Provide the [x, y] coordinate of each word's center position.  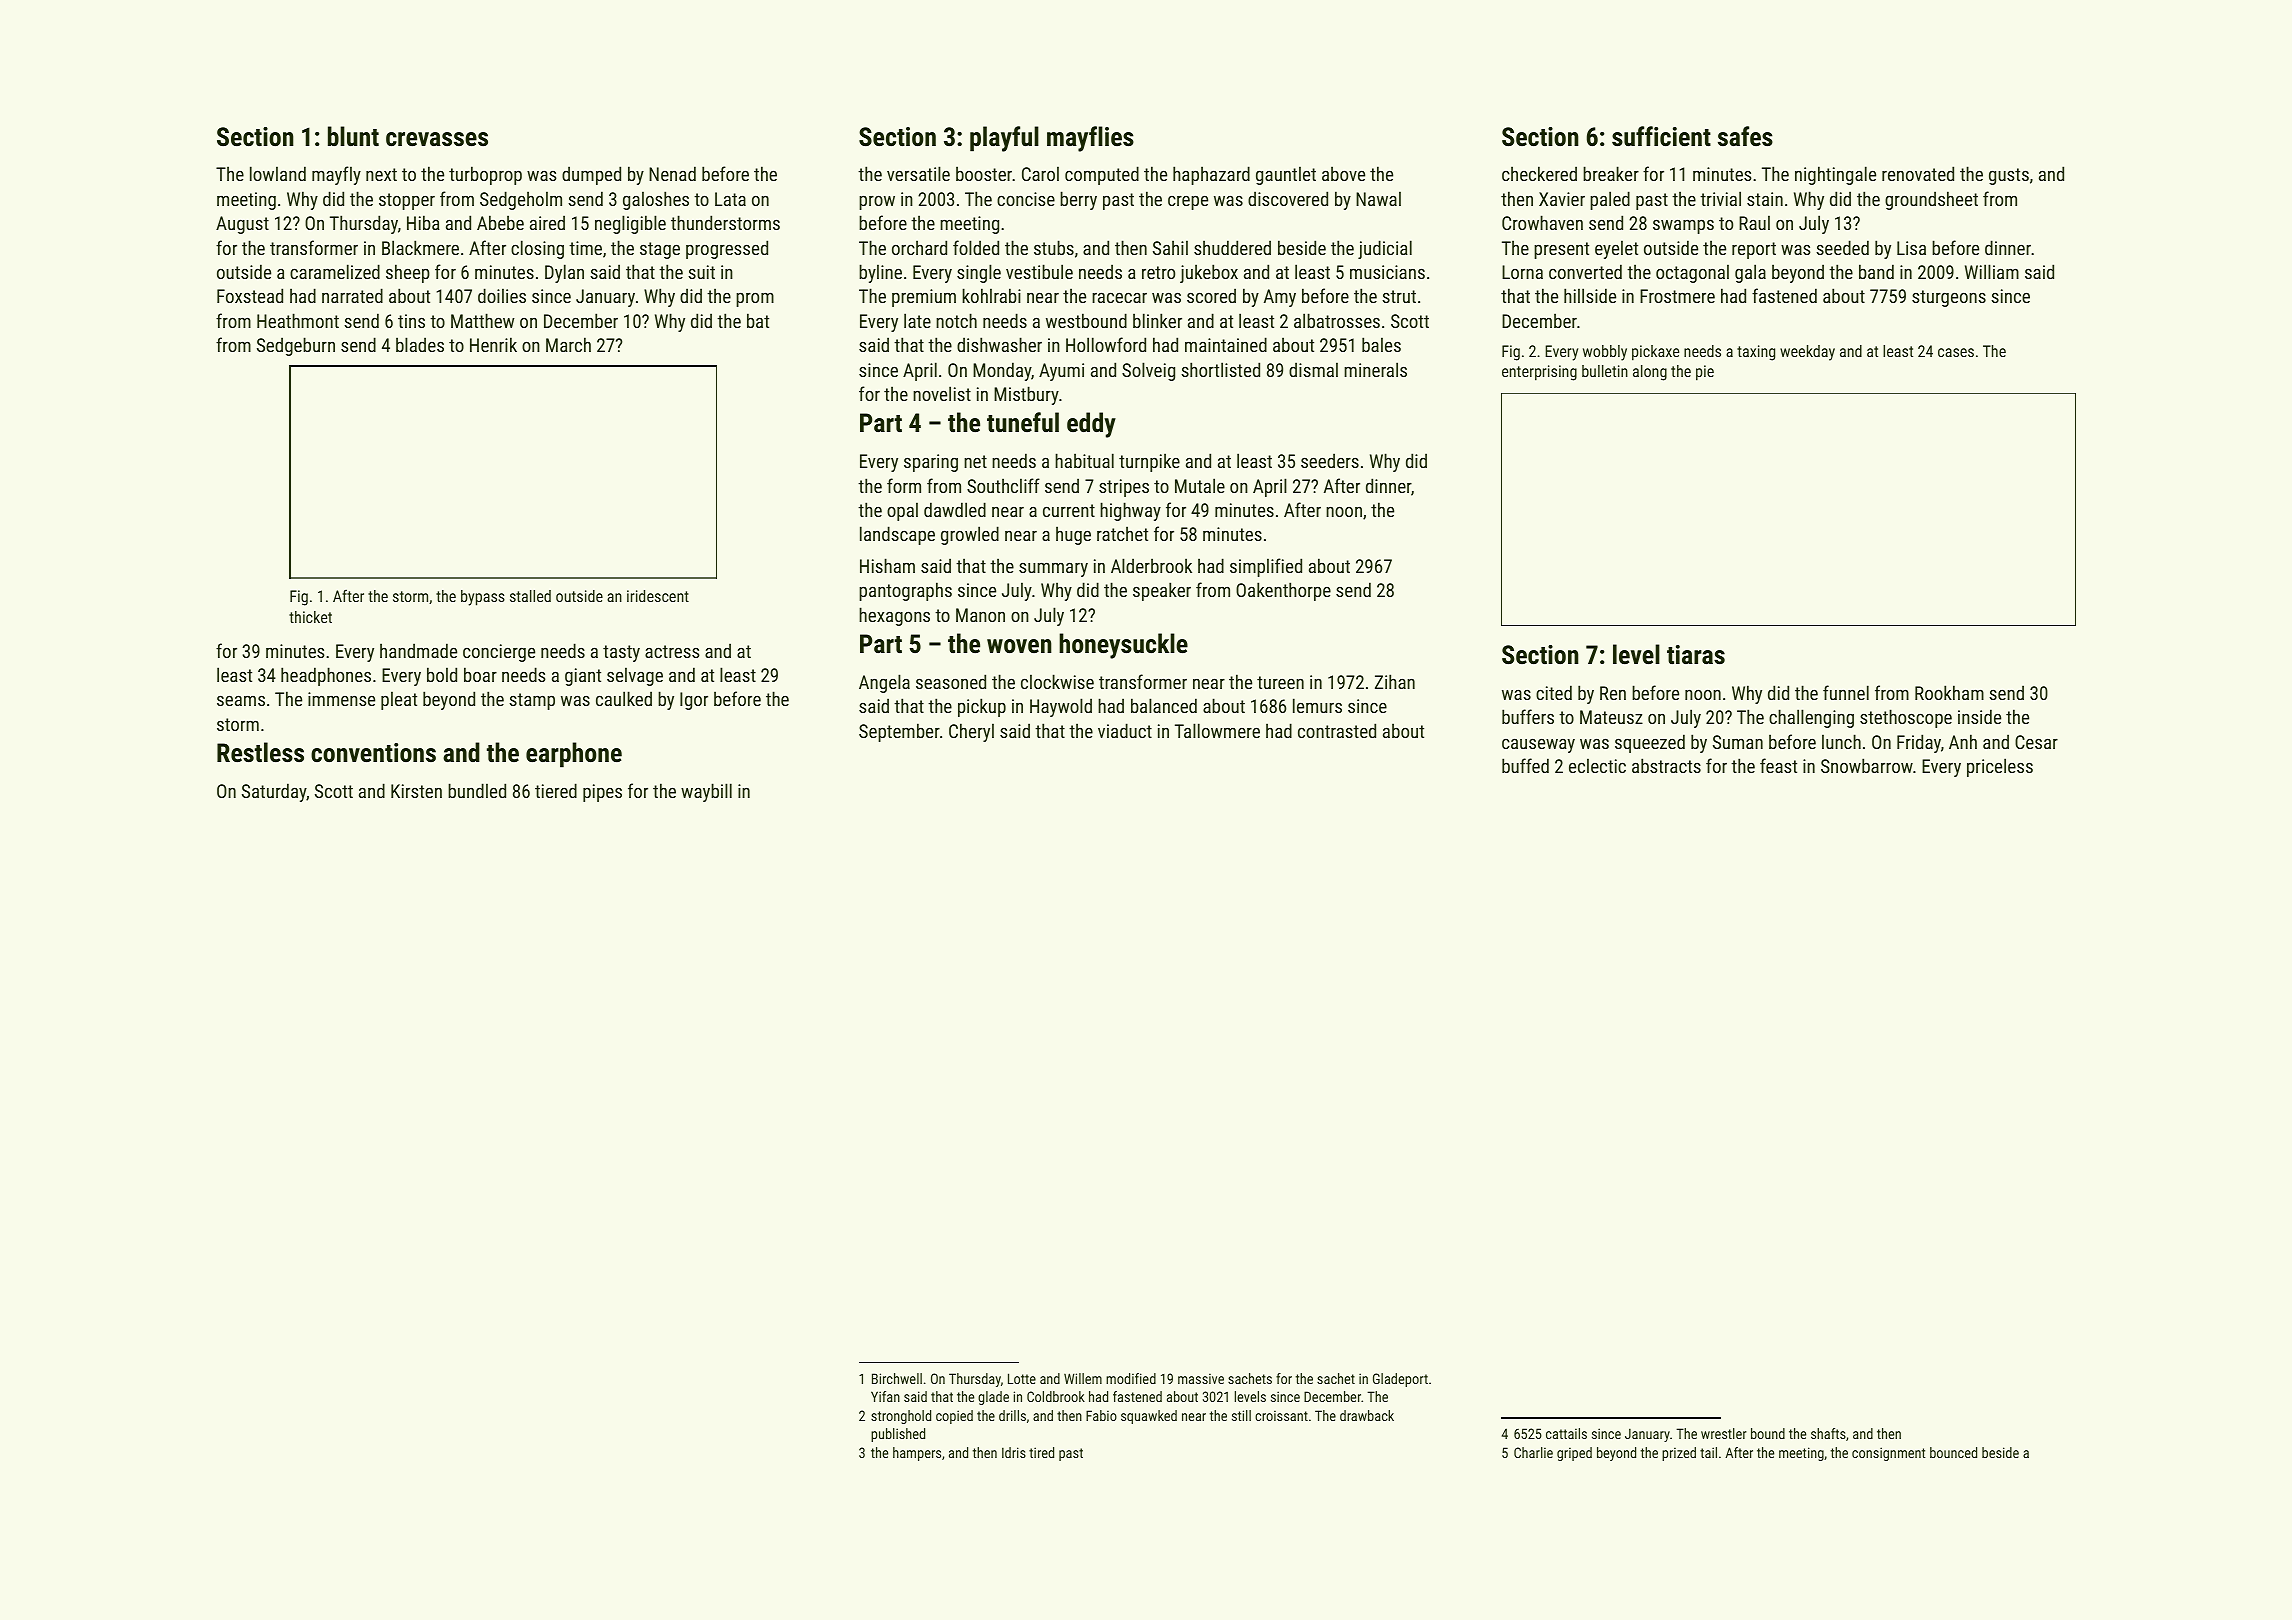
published [898, 1435]
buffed [1525, 765]
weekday [1807, 353]
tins [411, 321]
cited [1554, 692]
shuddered [1232, 247]
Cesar [2036, 742]
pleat [399, 700]
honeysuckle [1123, 646]
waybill [706, 792]
